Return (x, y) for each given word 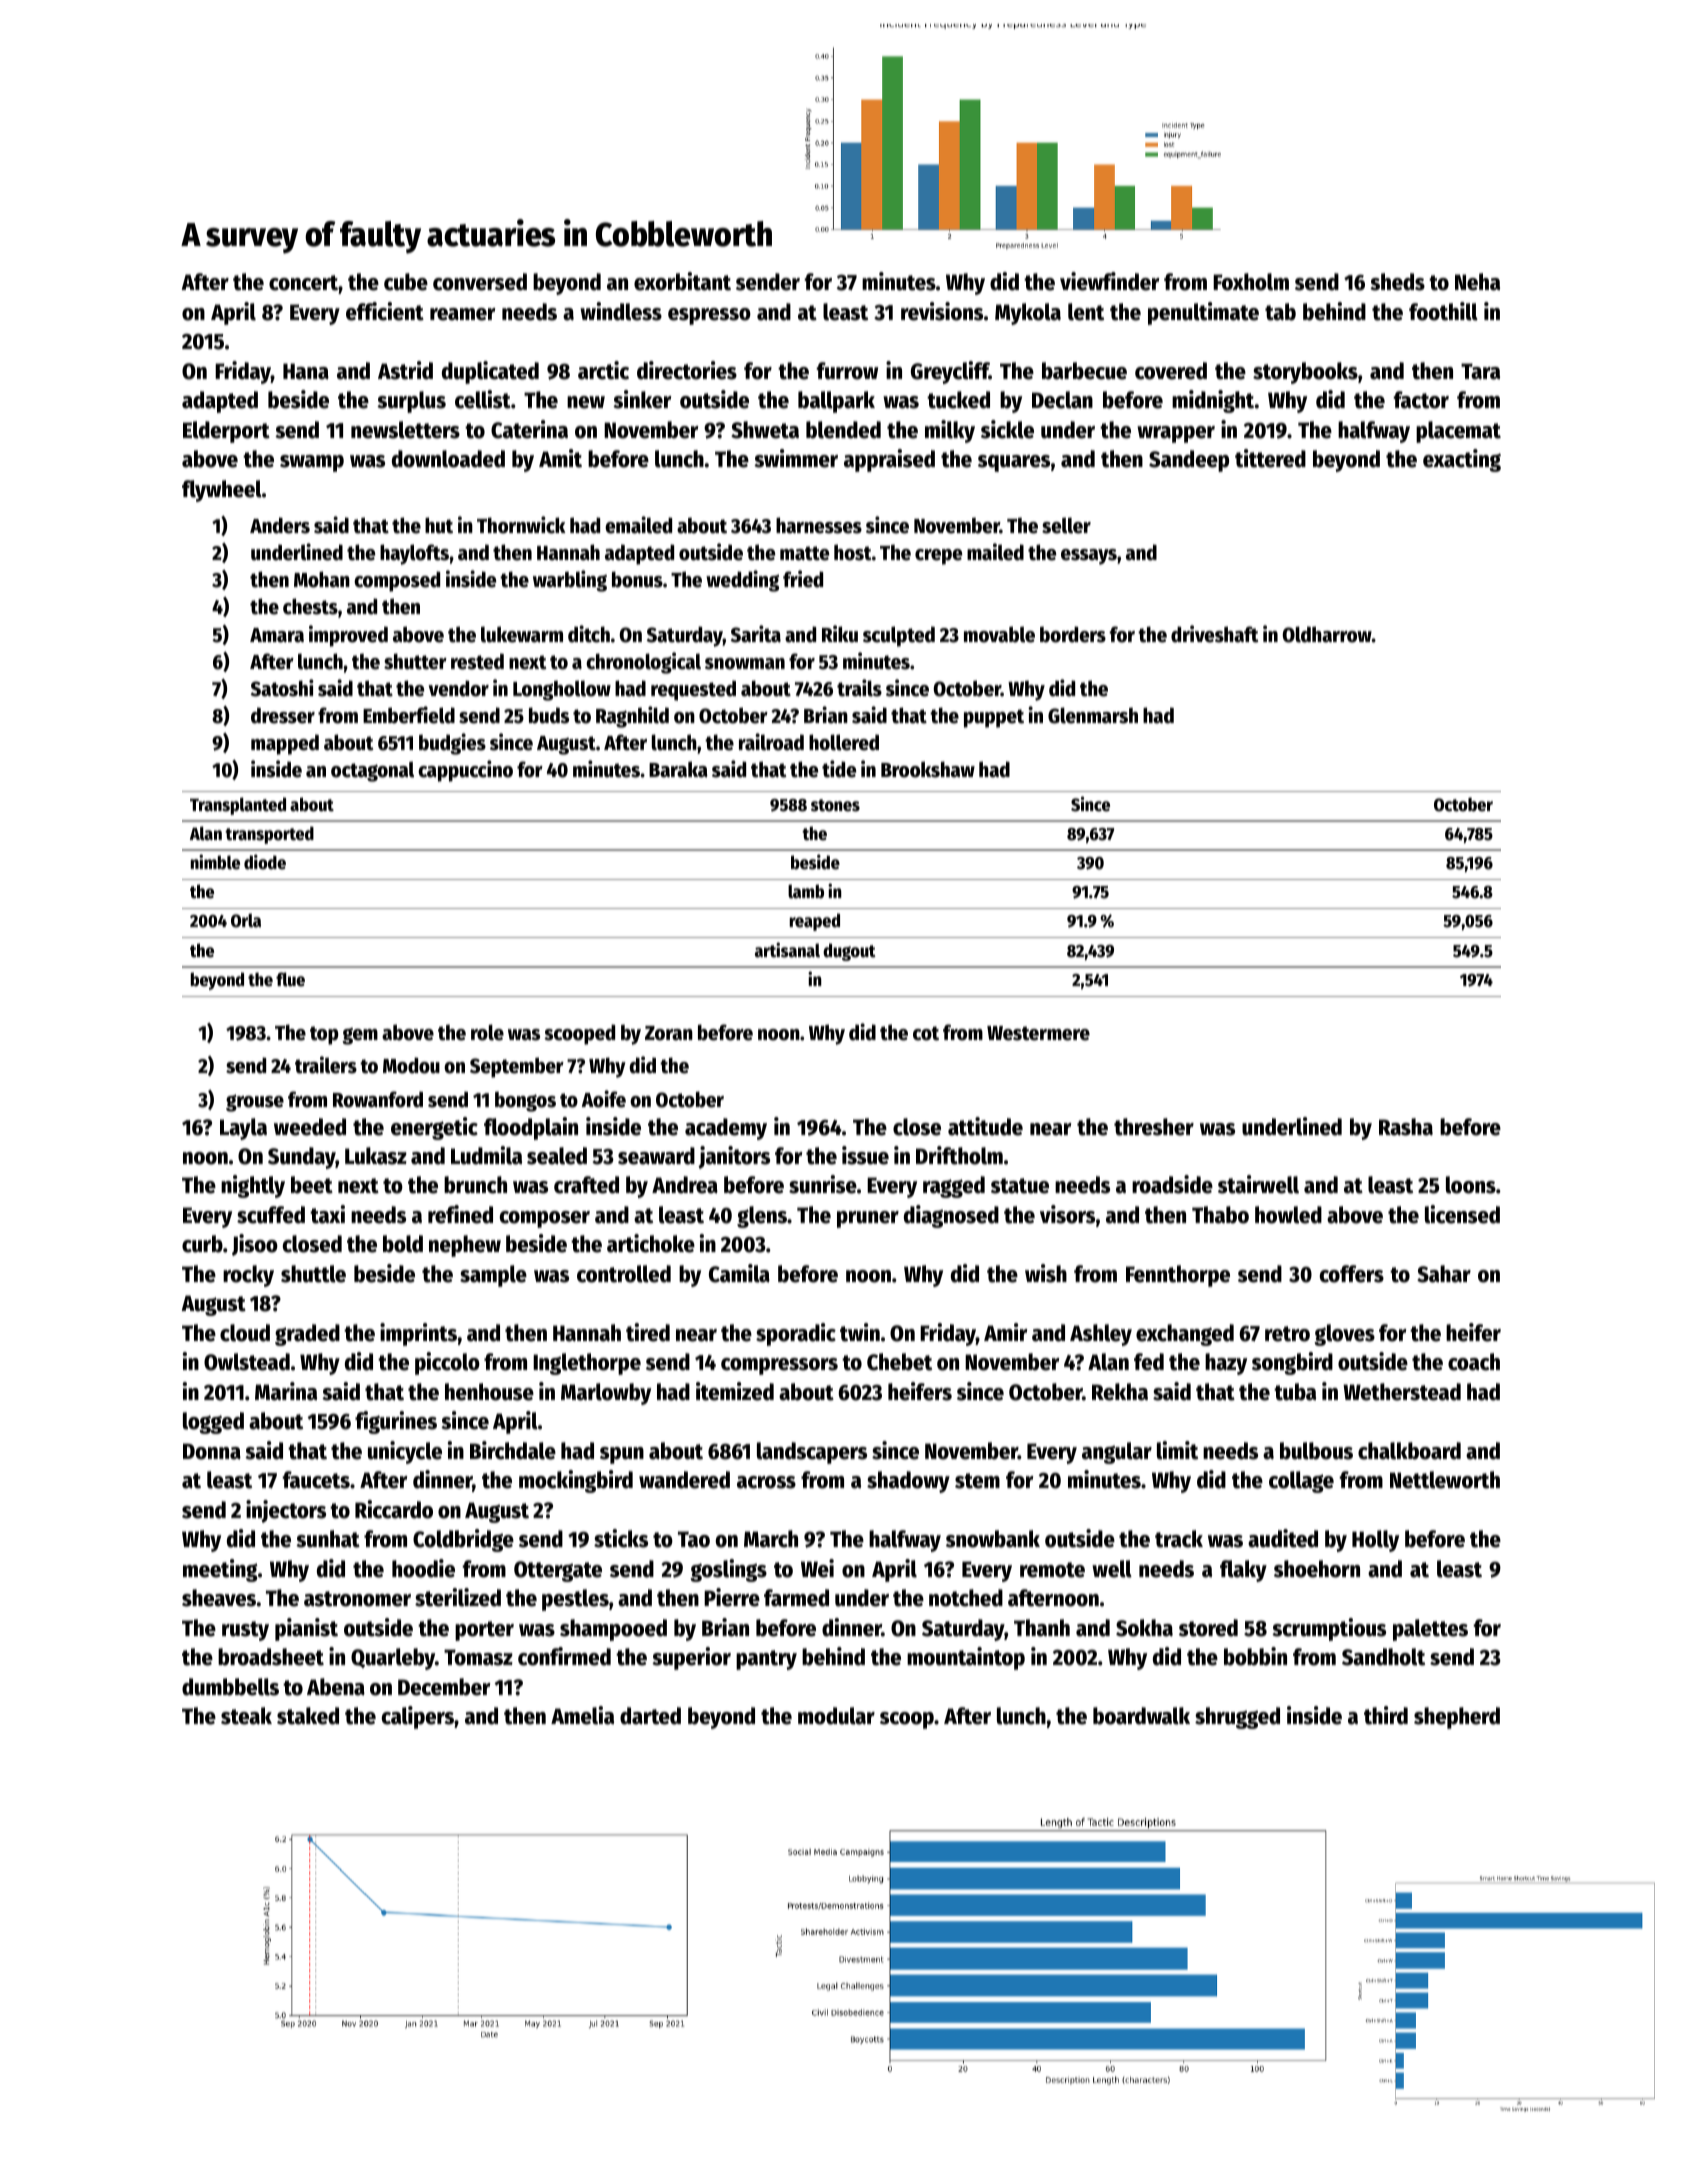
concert (304, 284)
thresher (1154, 1127)
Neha (1477, 282)
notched (966, 1598)
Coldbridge (463, 1540)
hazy (1226, 1364)
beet (312, 1185)
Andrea (685, 1185)
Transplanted (238, 806)
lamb (806, 891)
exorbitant (682, 281)
